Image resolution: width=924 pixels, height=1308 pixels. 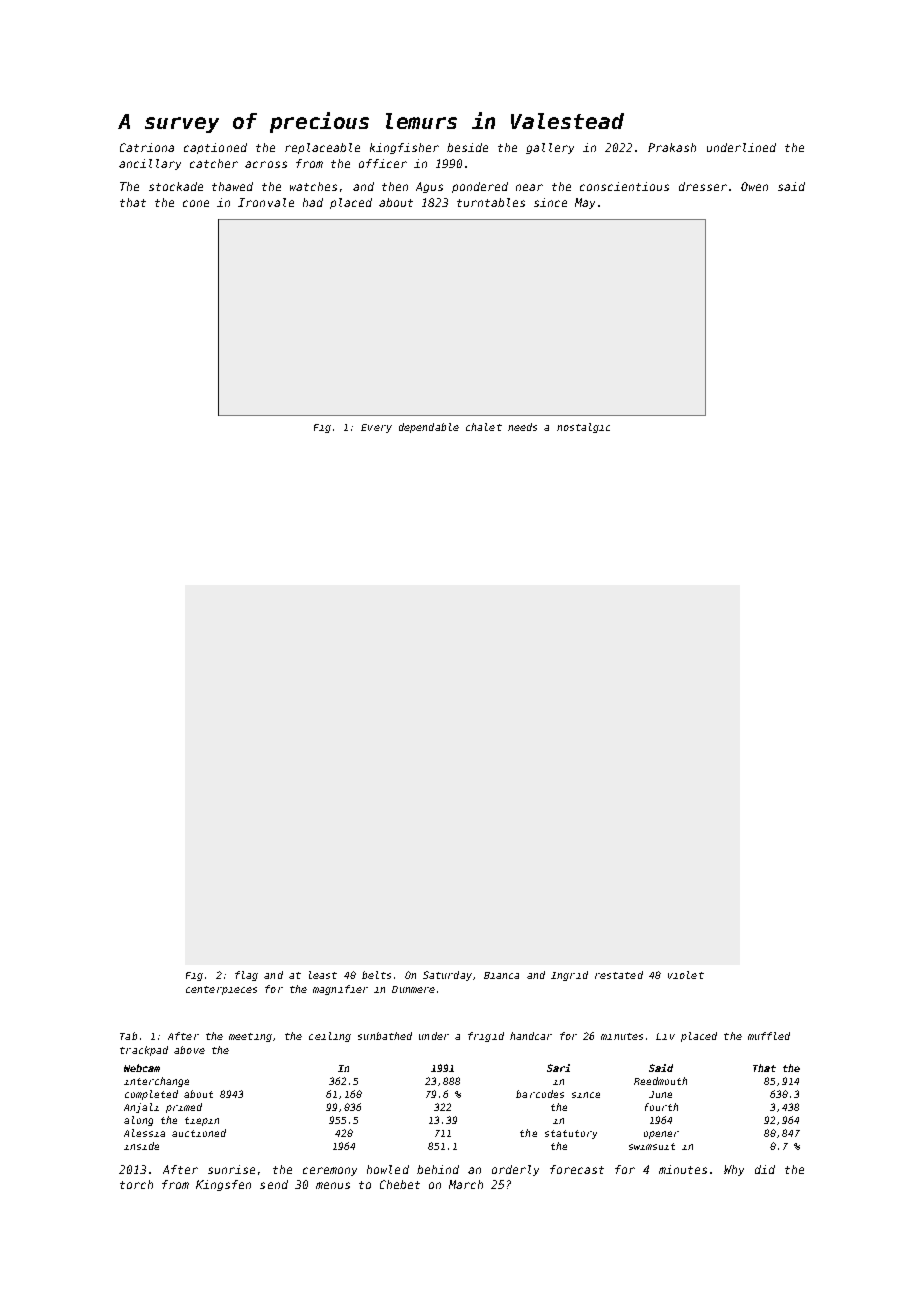 What do you see at coordinates (491, 202) in the page?
I see `turntables` at bounding box center [491, 202].
